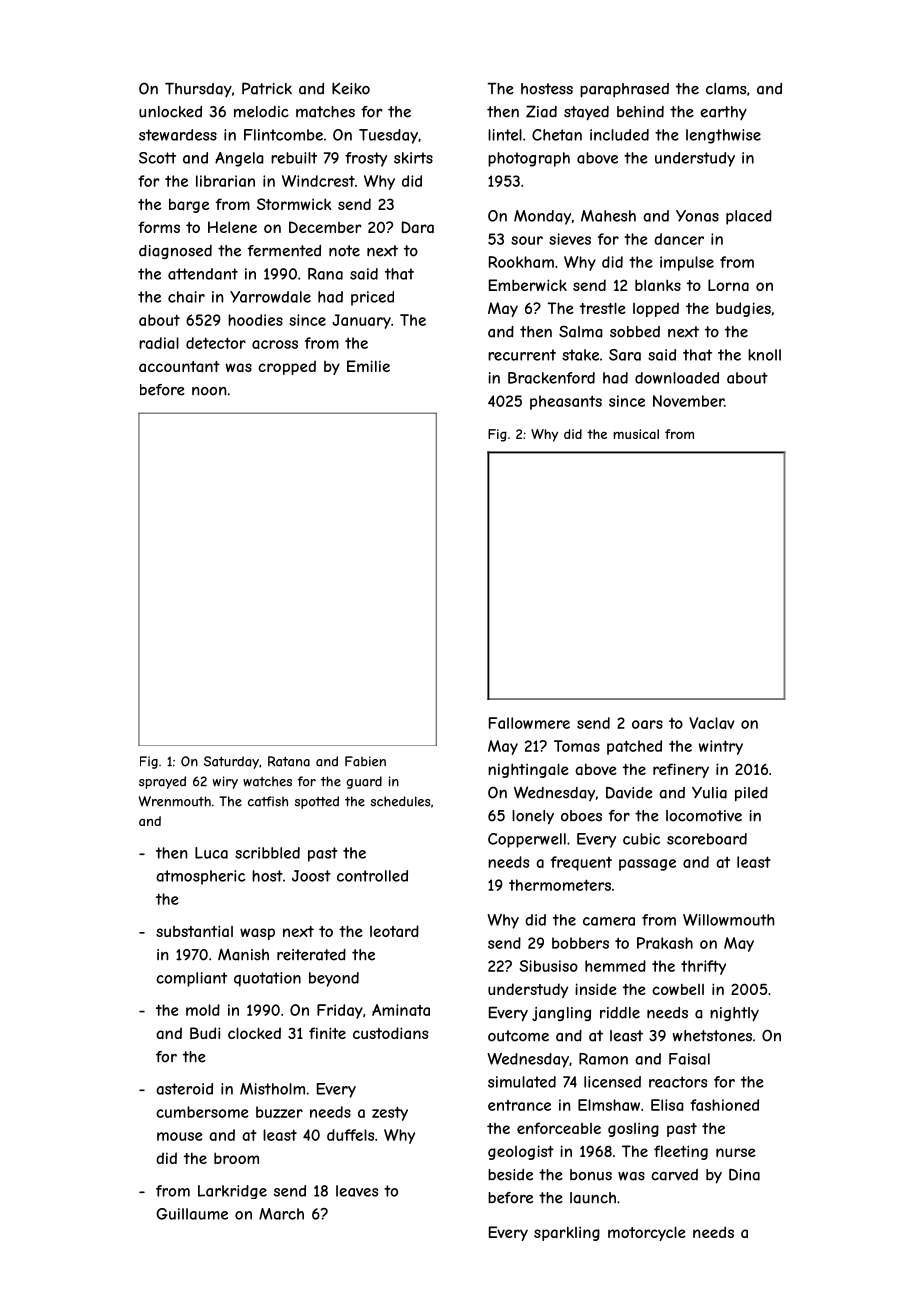  Describe the element at coordinates (311, 955) in the screenshot. I see `reiterated` at that location.
